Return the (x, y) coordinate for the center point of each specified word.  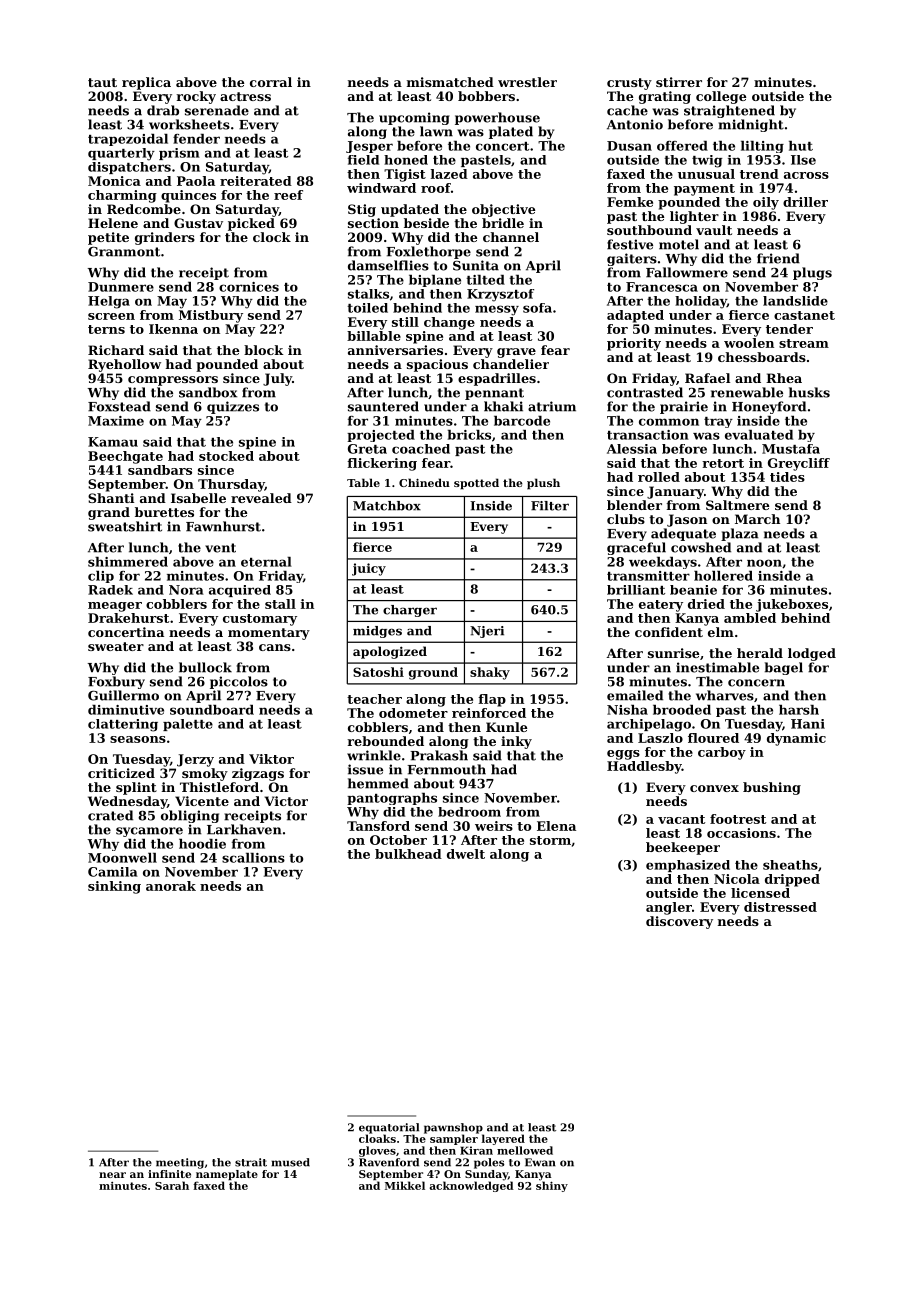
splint (136, 788)
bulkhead (408, 854)
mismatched (450, 82)
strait (251, 1162)
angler (669, 908)
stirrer (679, 82)
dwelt (466, 854)
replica (146, 83)
